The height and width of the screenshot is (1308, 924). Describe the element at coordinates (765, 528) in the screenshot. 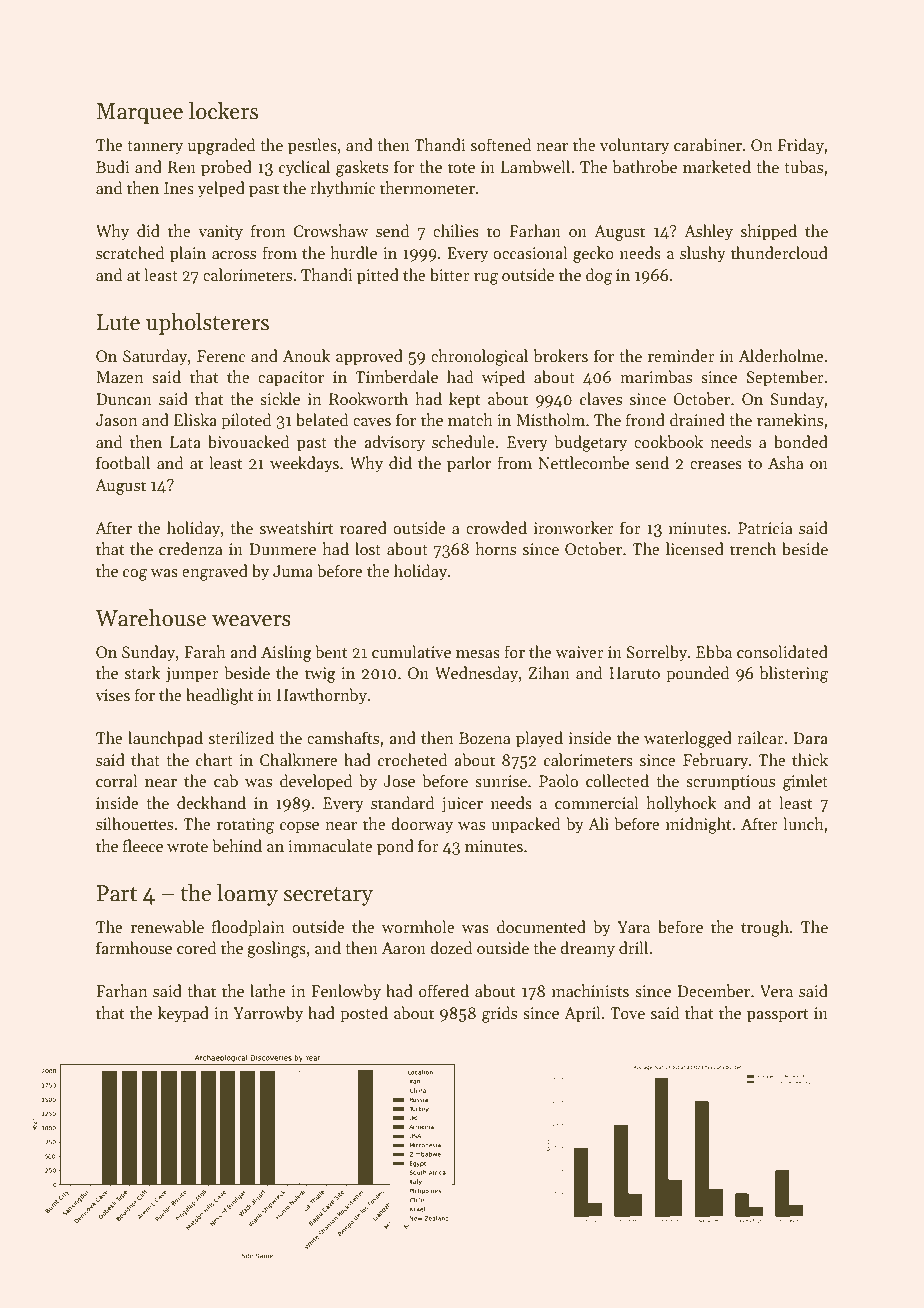

I see `Patricia` at that location.
